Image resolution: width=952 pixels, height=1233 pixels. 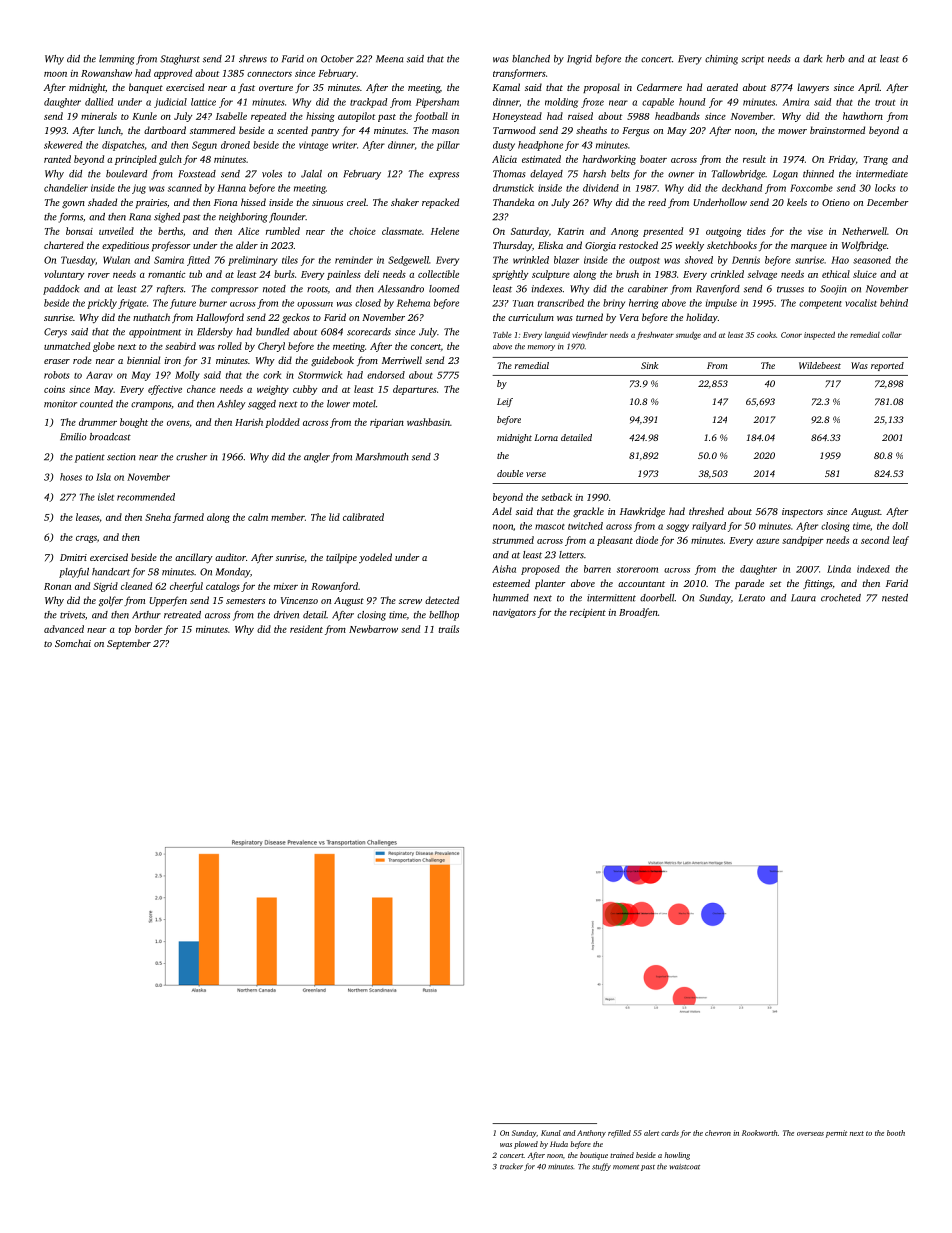 What do you see at coordinates (526, 1145) in the document?
I see `plowed` at bounding box center [526, 1145].
